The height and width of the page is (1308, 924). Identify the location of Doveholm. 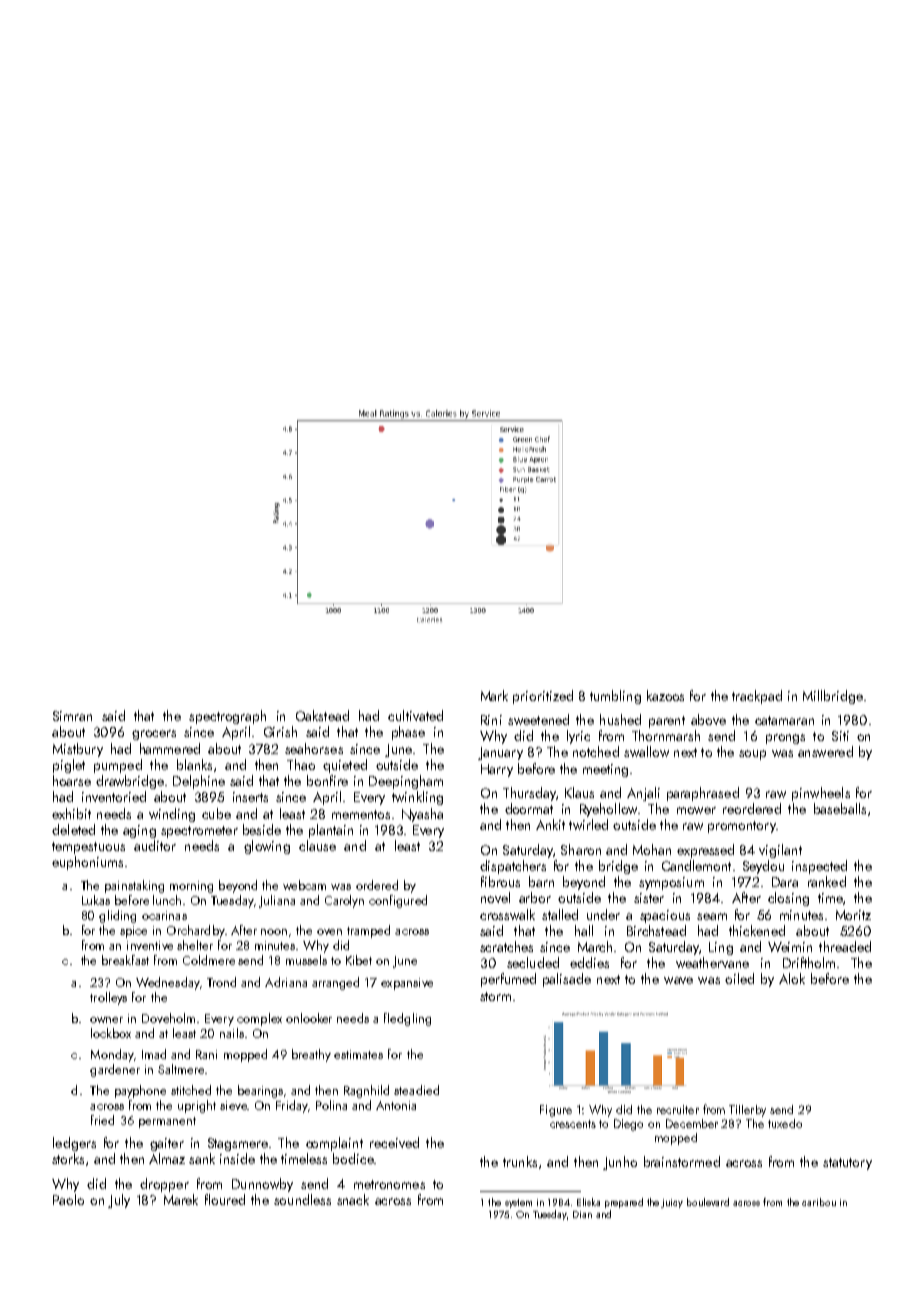
(168, 1018).
